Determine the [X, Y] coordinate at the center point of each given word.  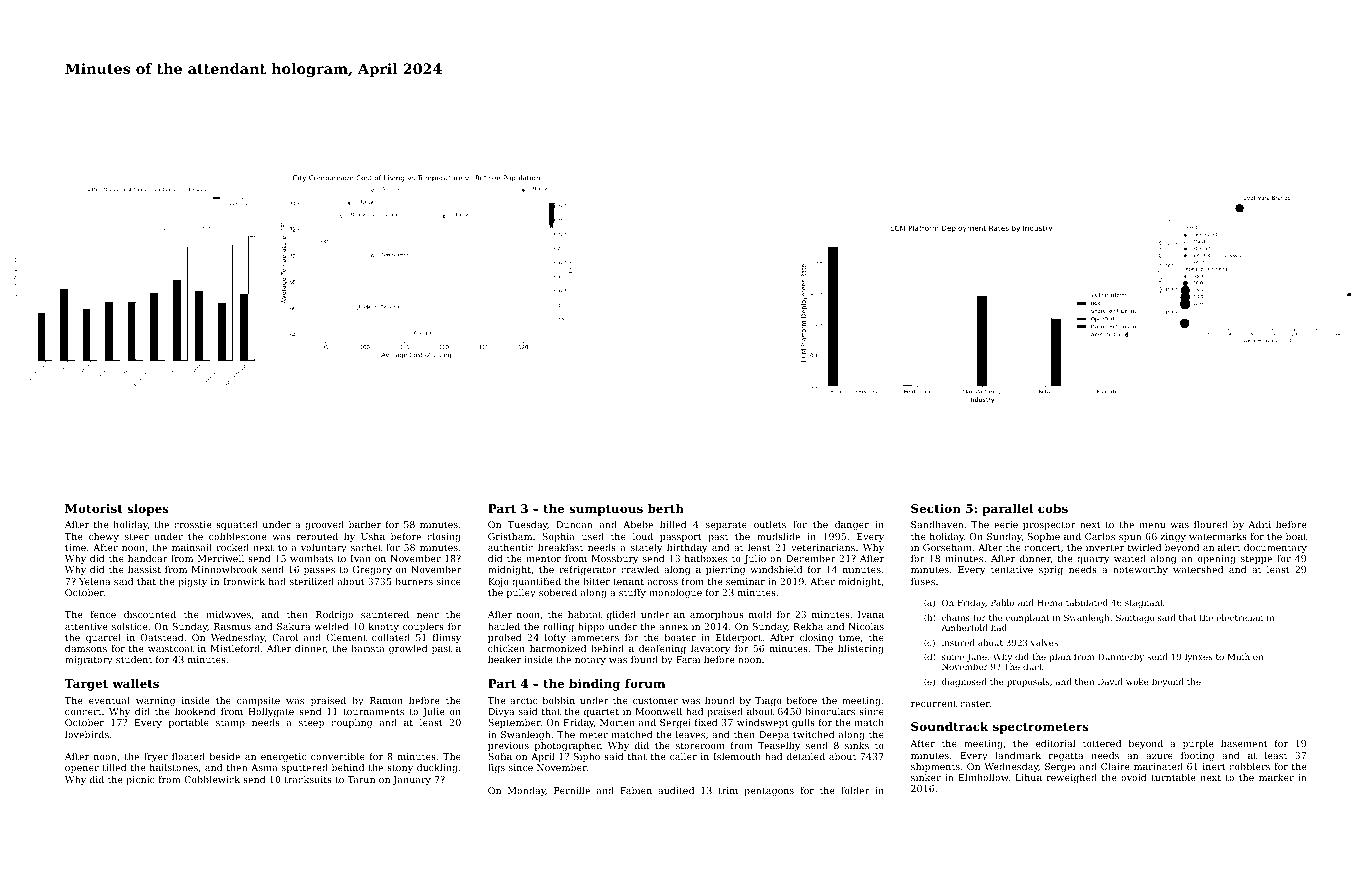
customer [655, 700]
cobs [1053, 508]
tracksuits [308, 779]
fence [103, 614]
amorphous [717, 615]
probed [505, 638]
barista [368, 648]
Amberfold [965, 627]
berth [666, 508]
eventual [109, 700]
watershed [1198, 569]
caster [975, 703]
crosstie [192, 524]
